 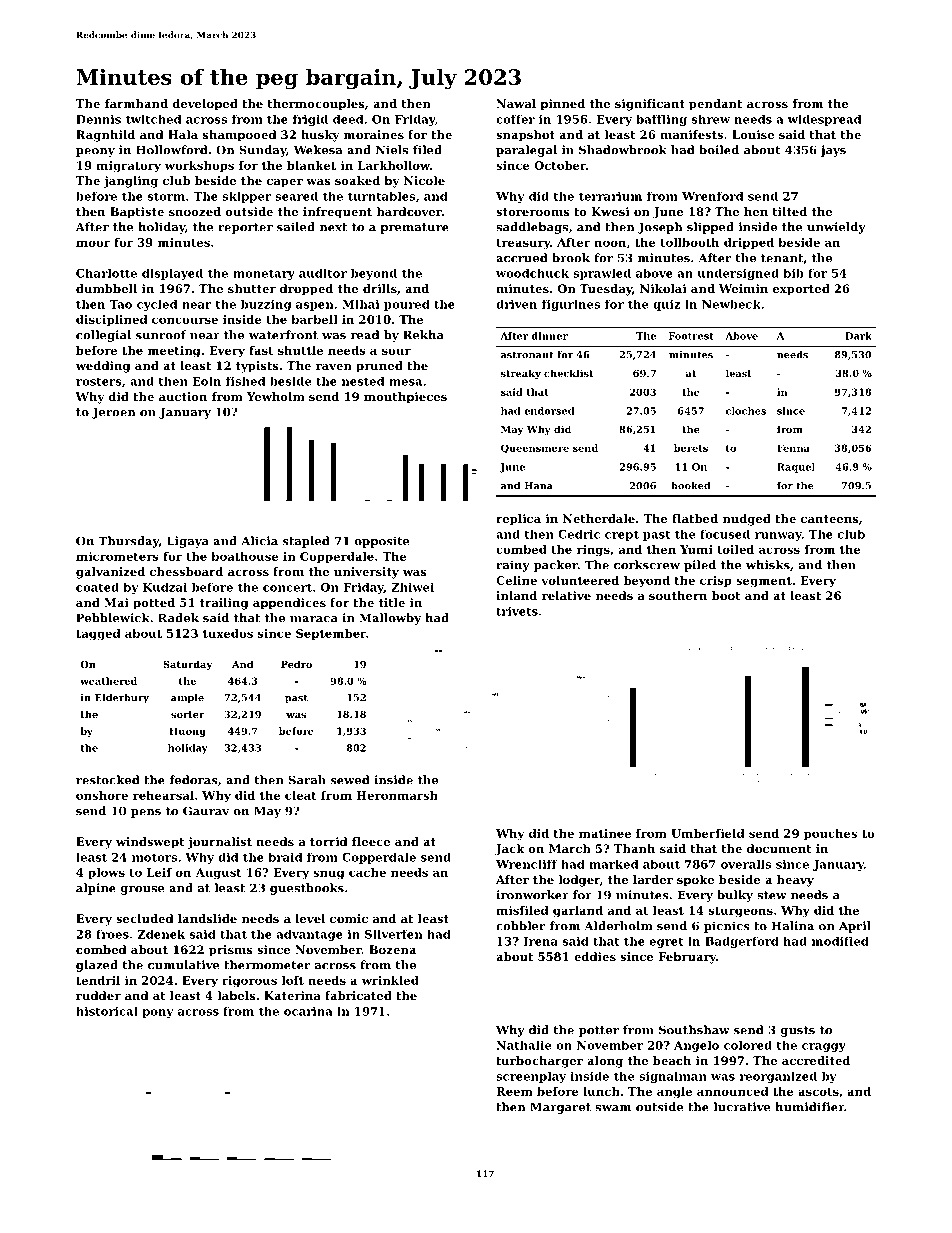 What do you see at coordinates (130, 182) in the screenshot?
I see `jangling` at bounding box center [130, 182].
